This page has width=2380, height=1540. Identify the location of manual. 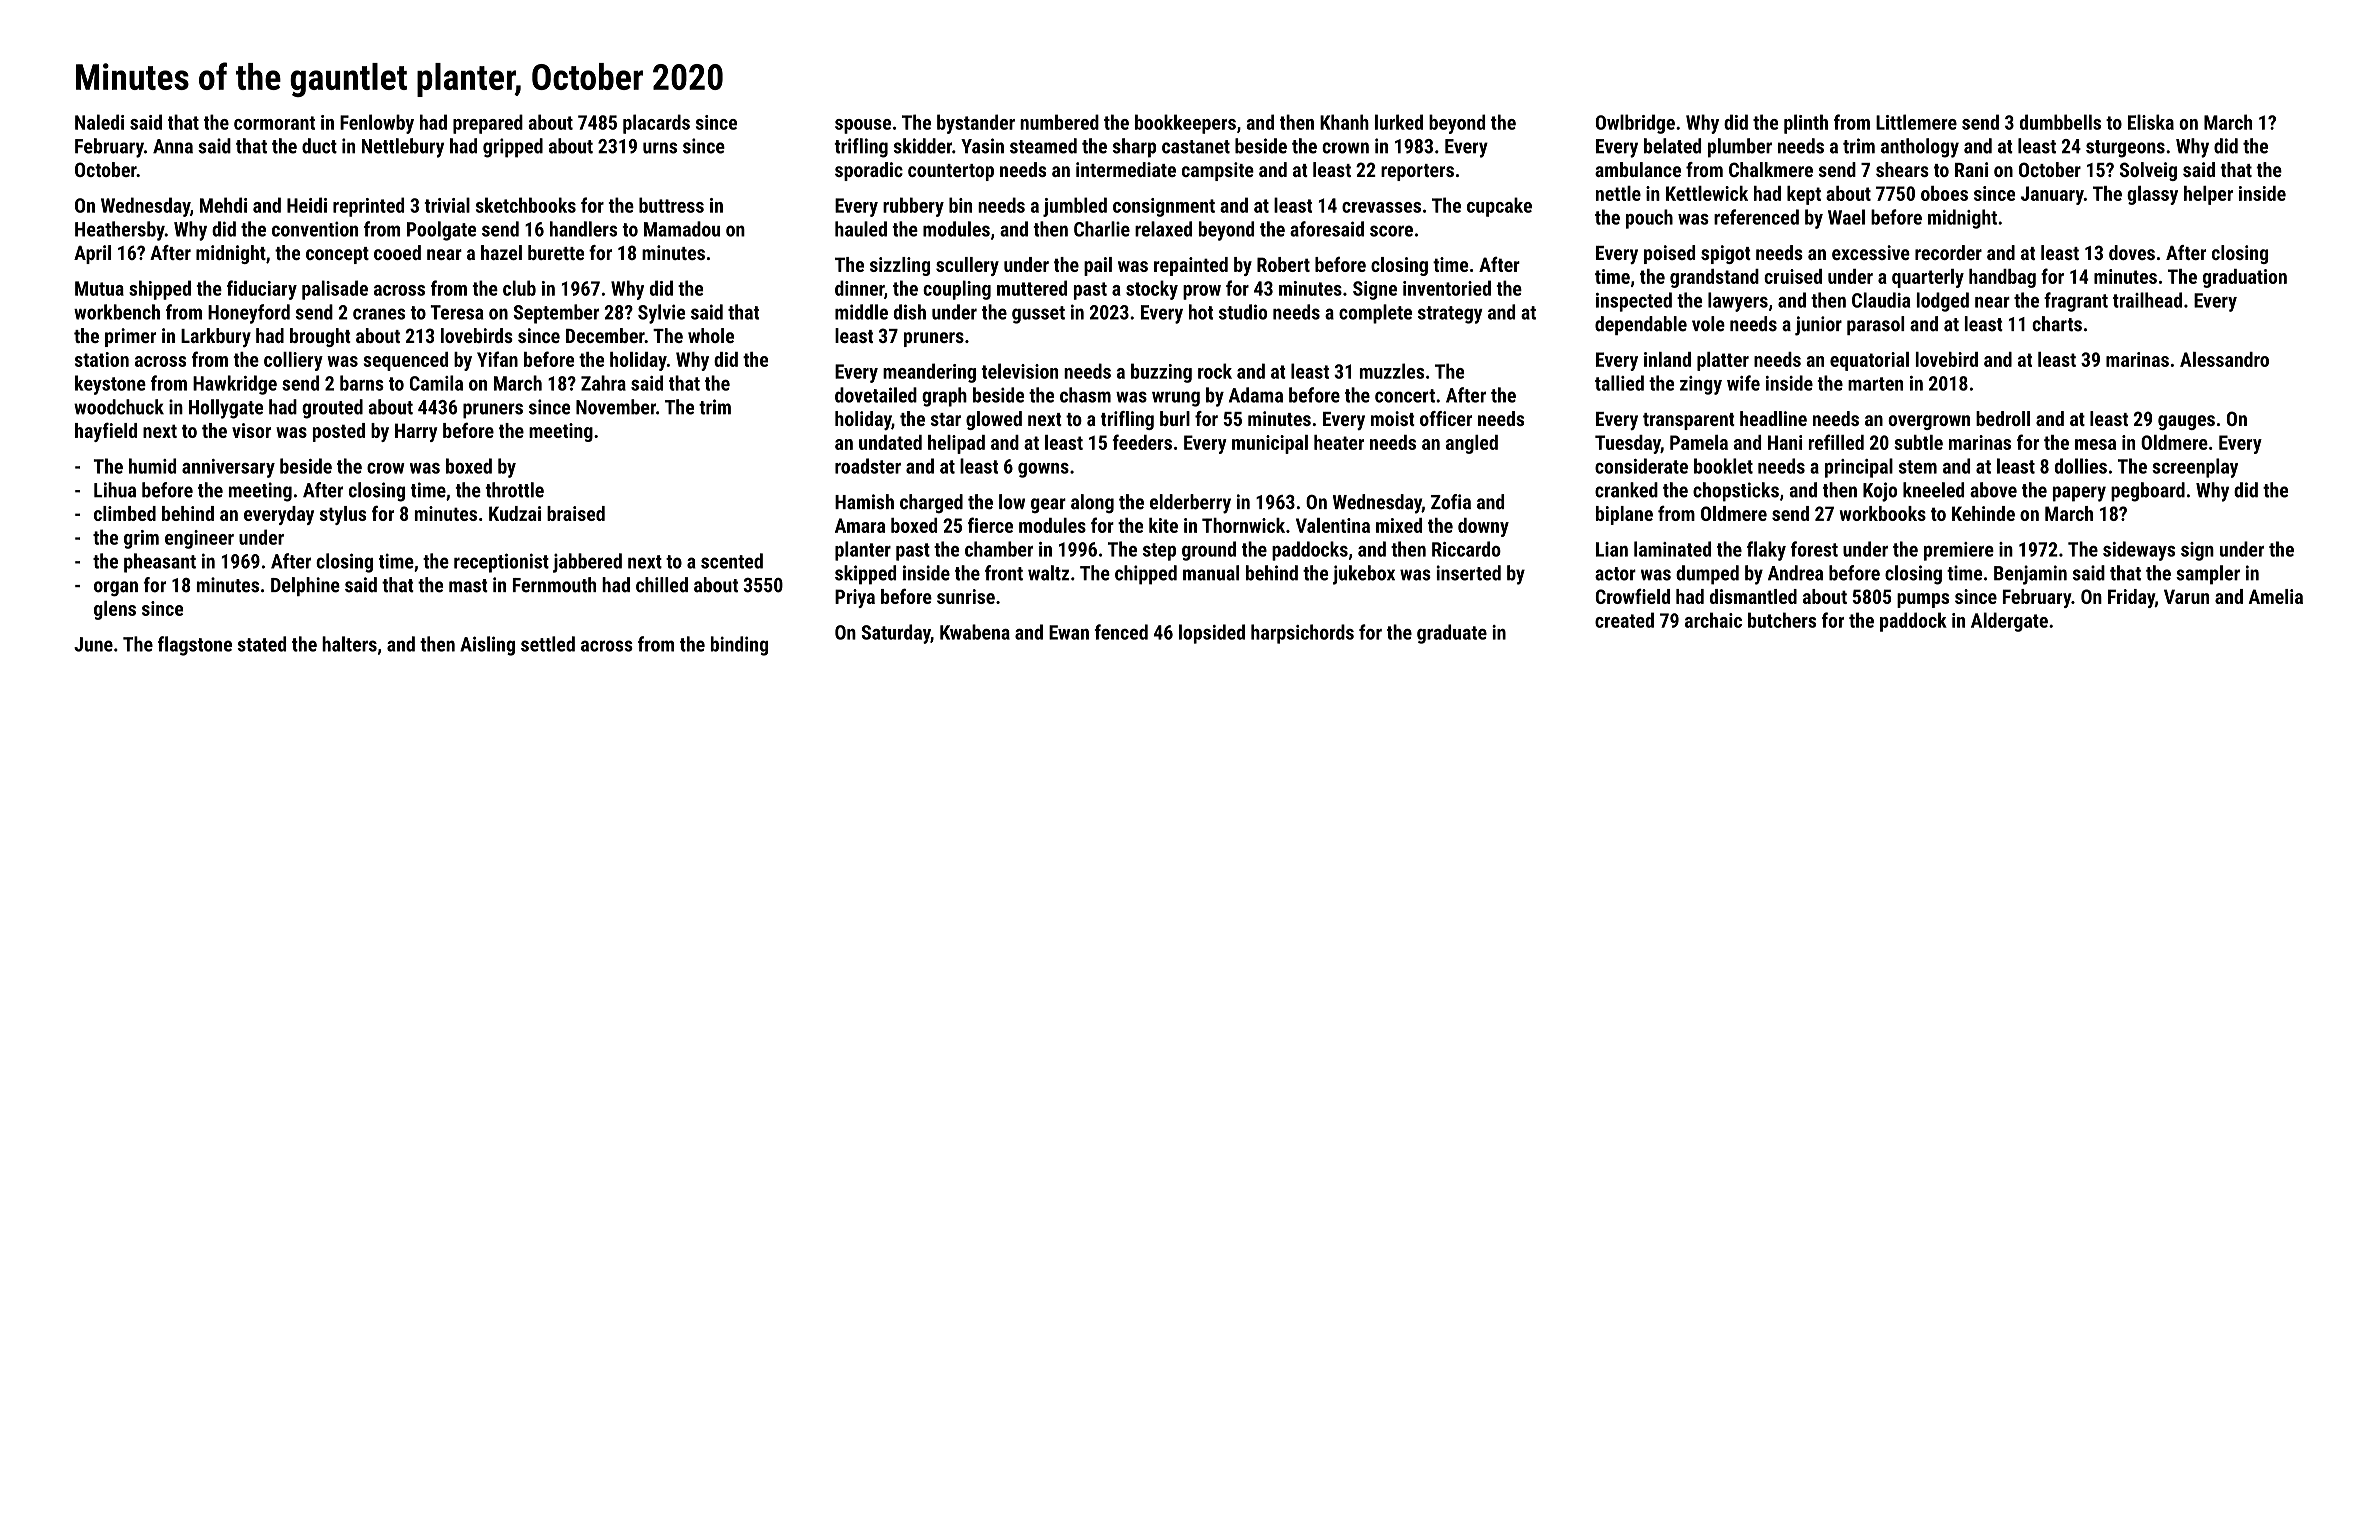
(1211, 573).
